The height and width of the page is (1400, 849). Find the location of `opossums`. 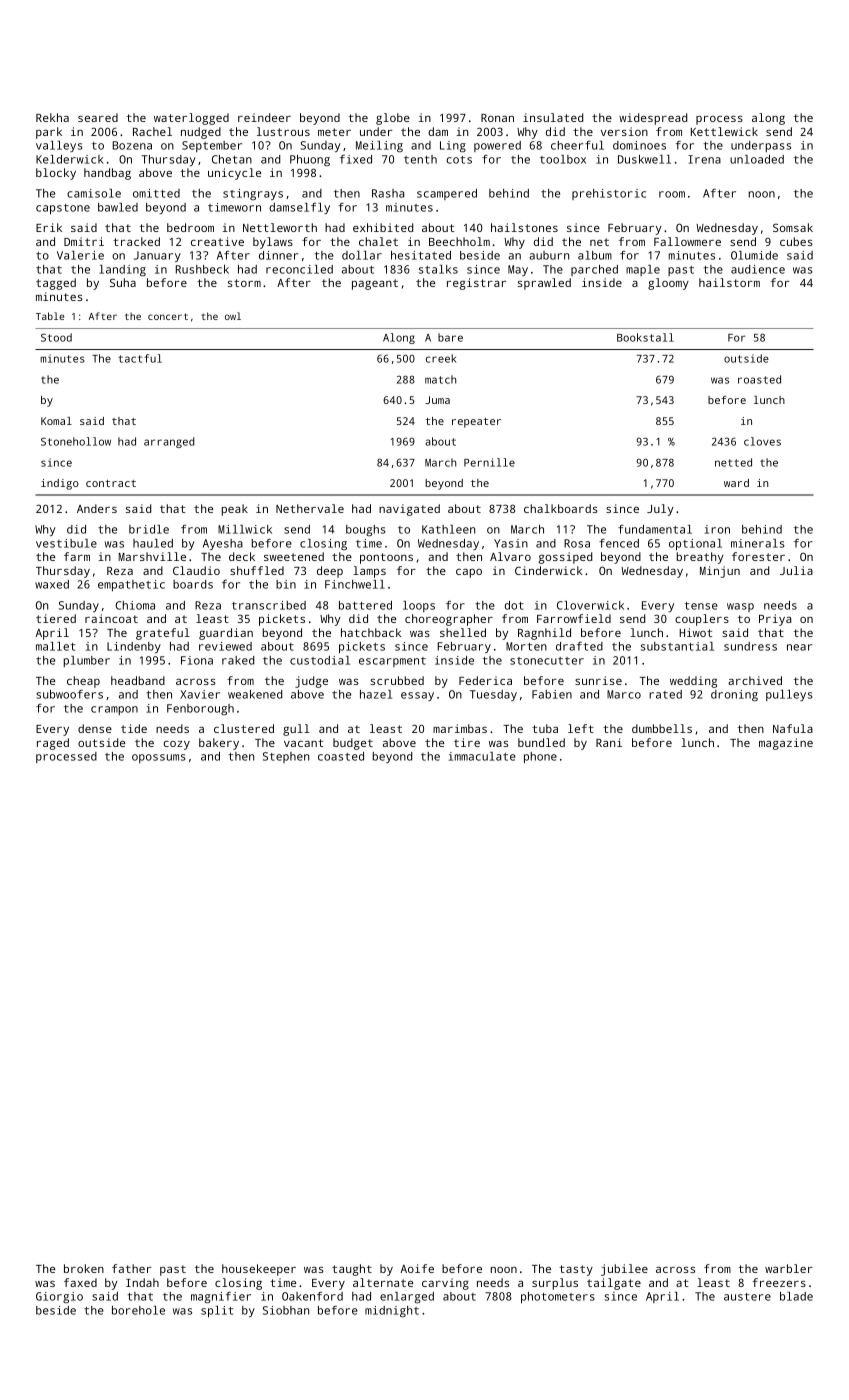

opossums is located at coordinates (159, 758).
